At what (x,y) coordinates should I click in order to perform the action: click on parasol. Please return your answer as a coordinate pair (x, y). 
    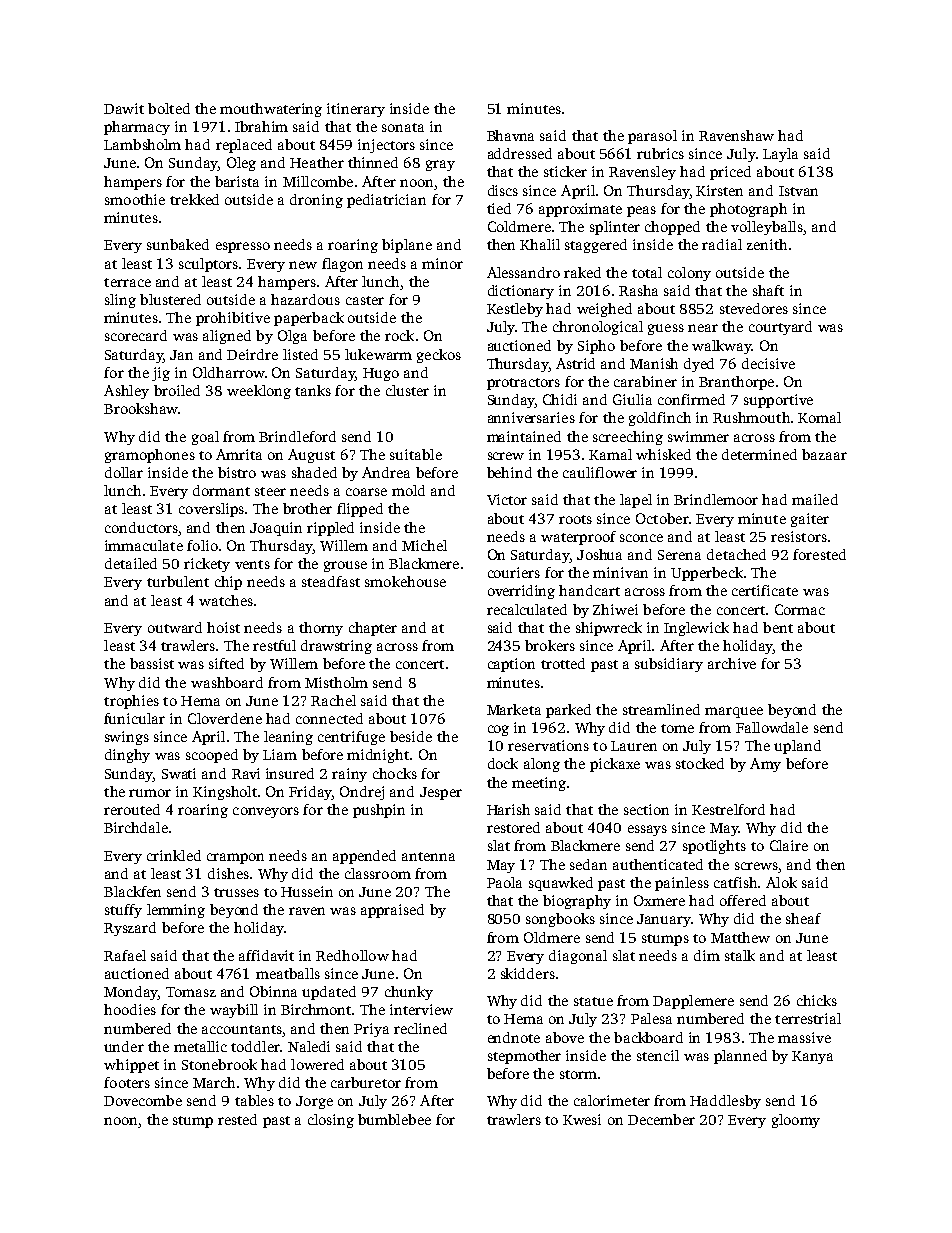
    Looking at the image, I should click on (652, 137).
